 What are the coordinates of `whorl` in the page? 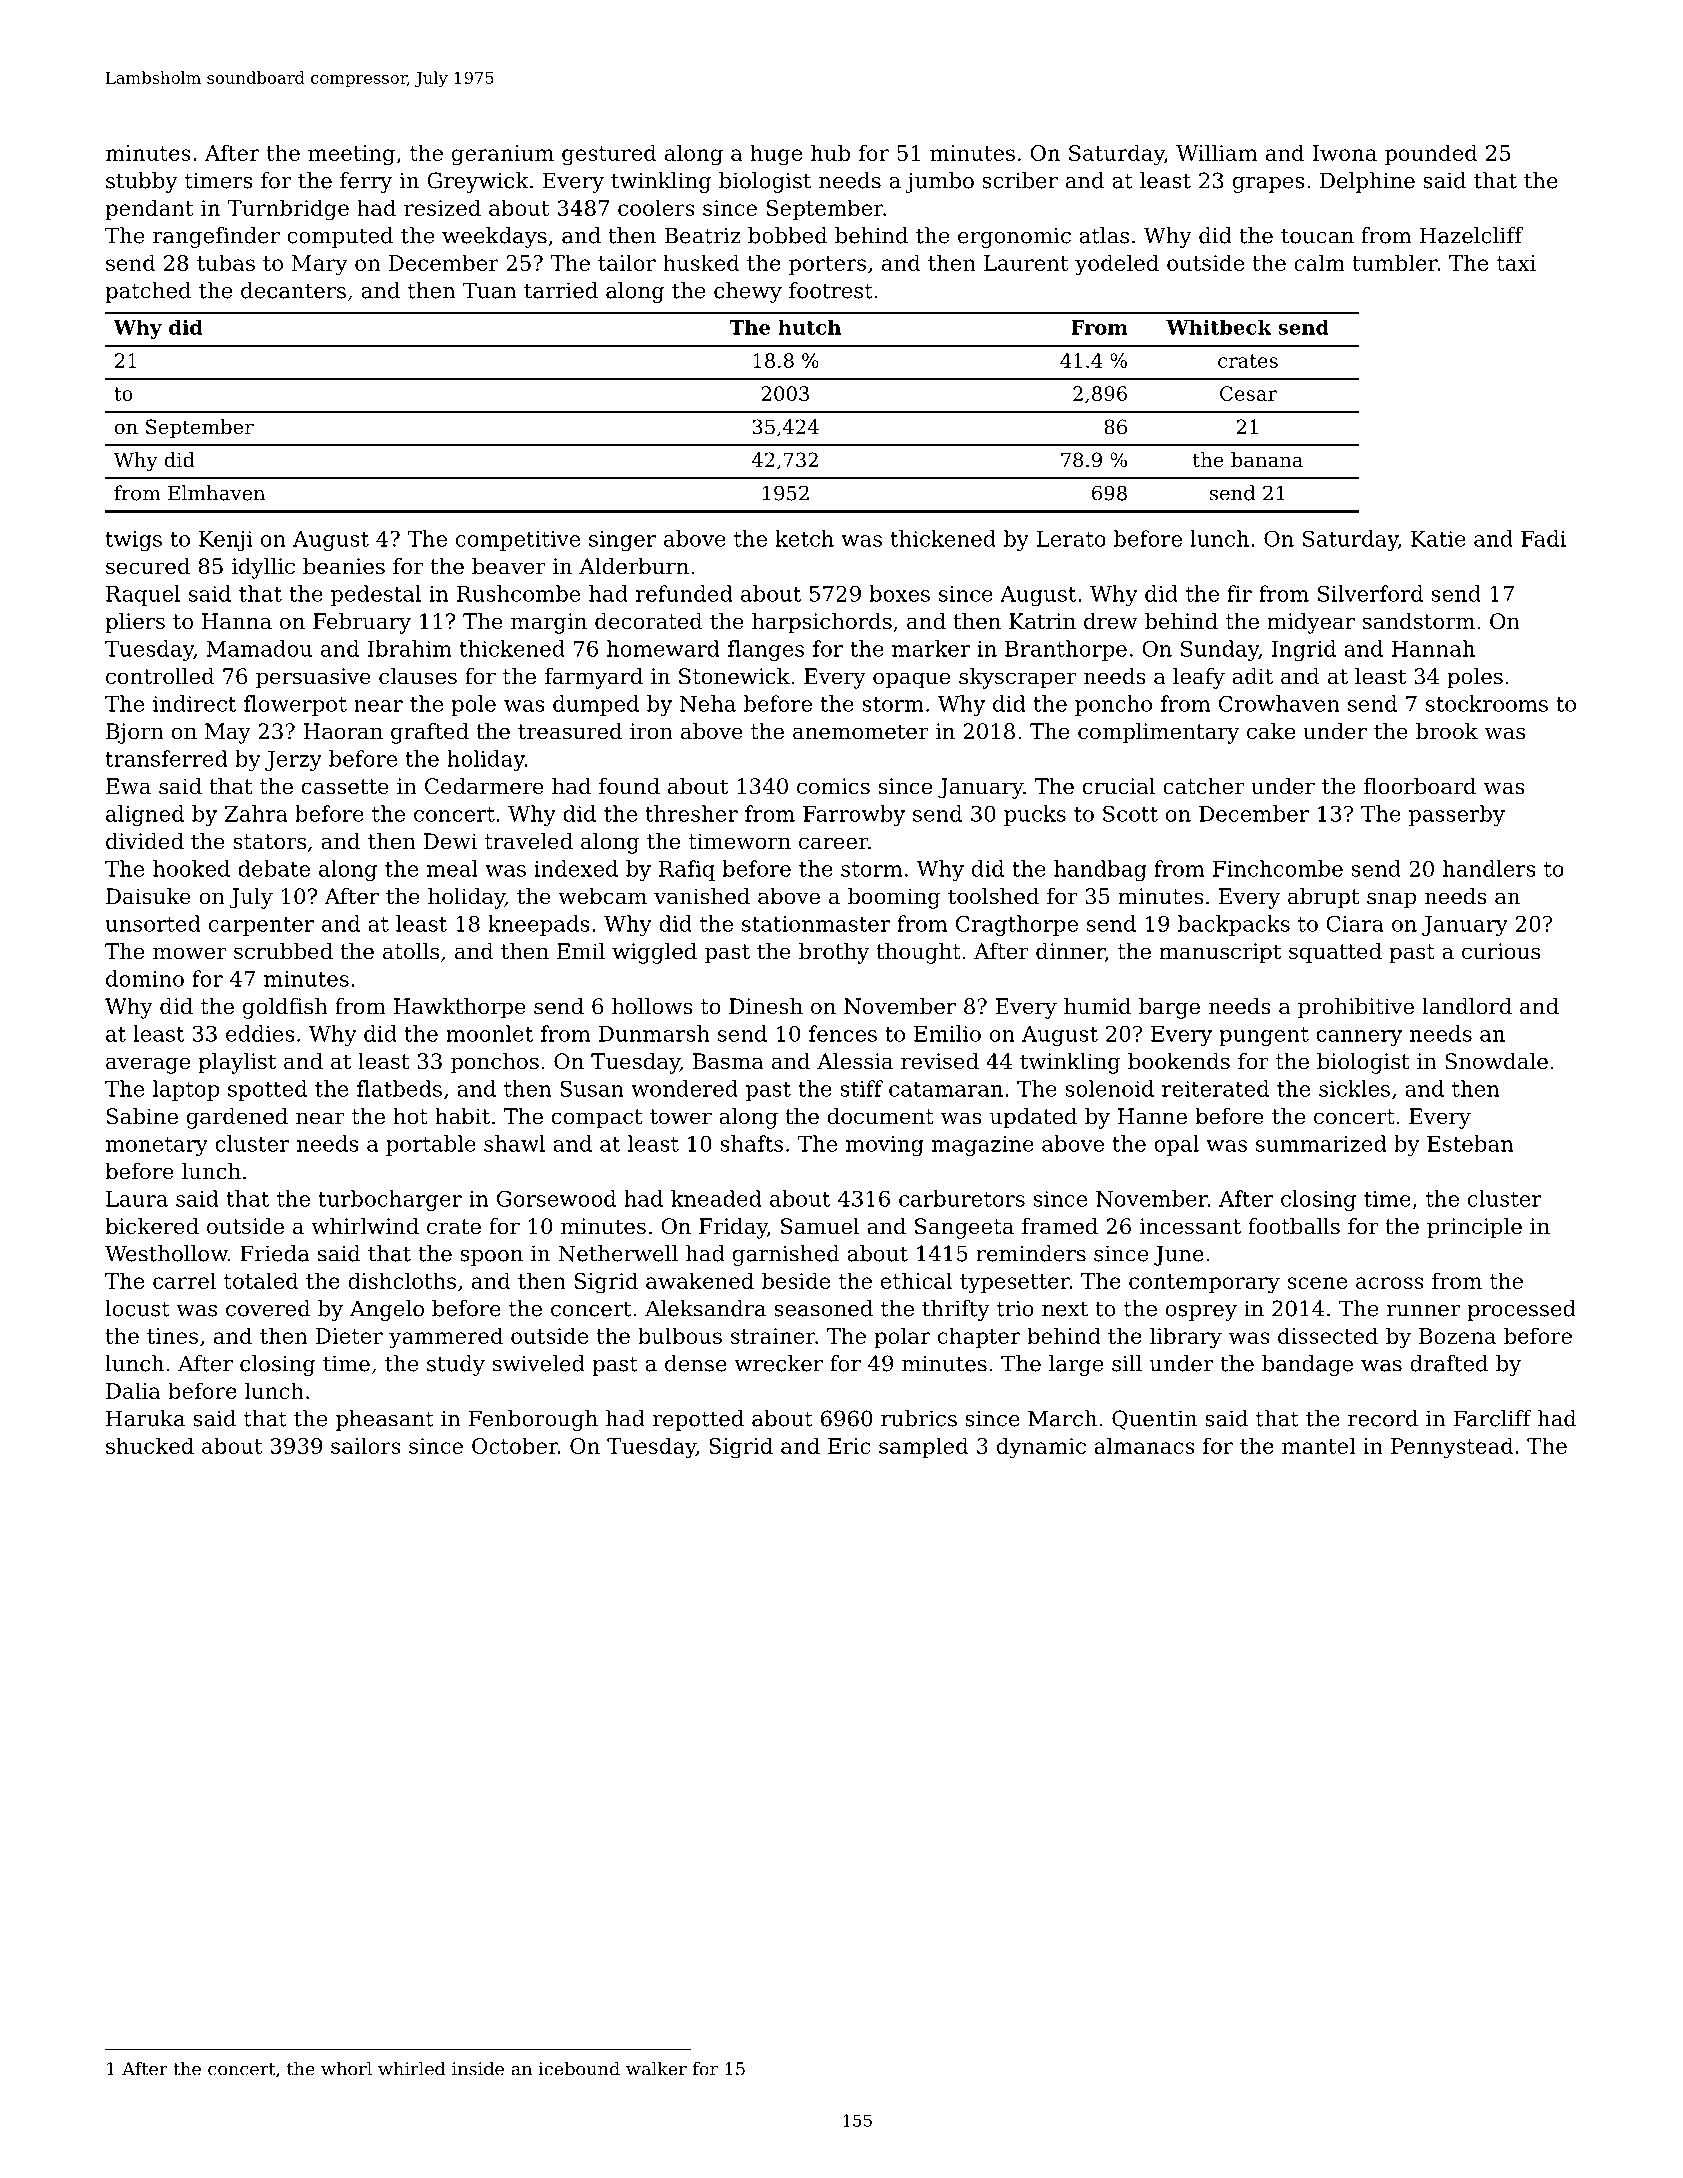 It's located at (346, 2069).
